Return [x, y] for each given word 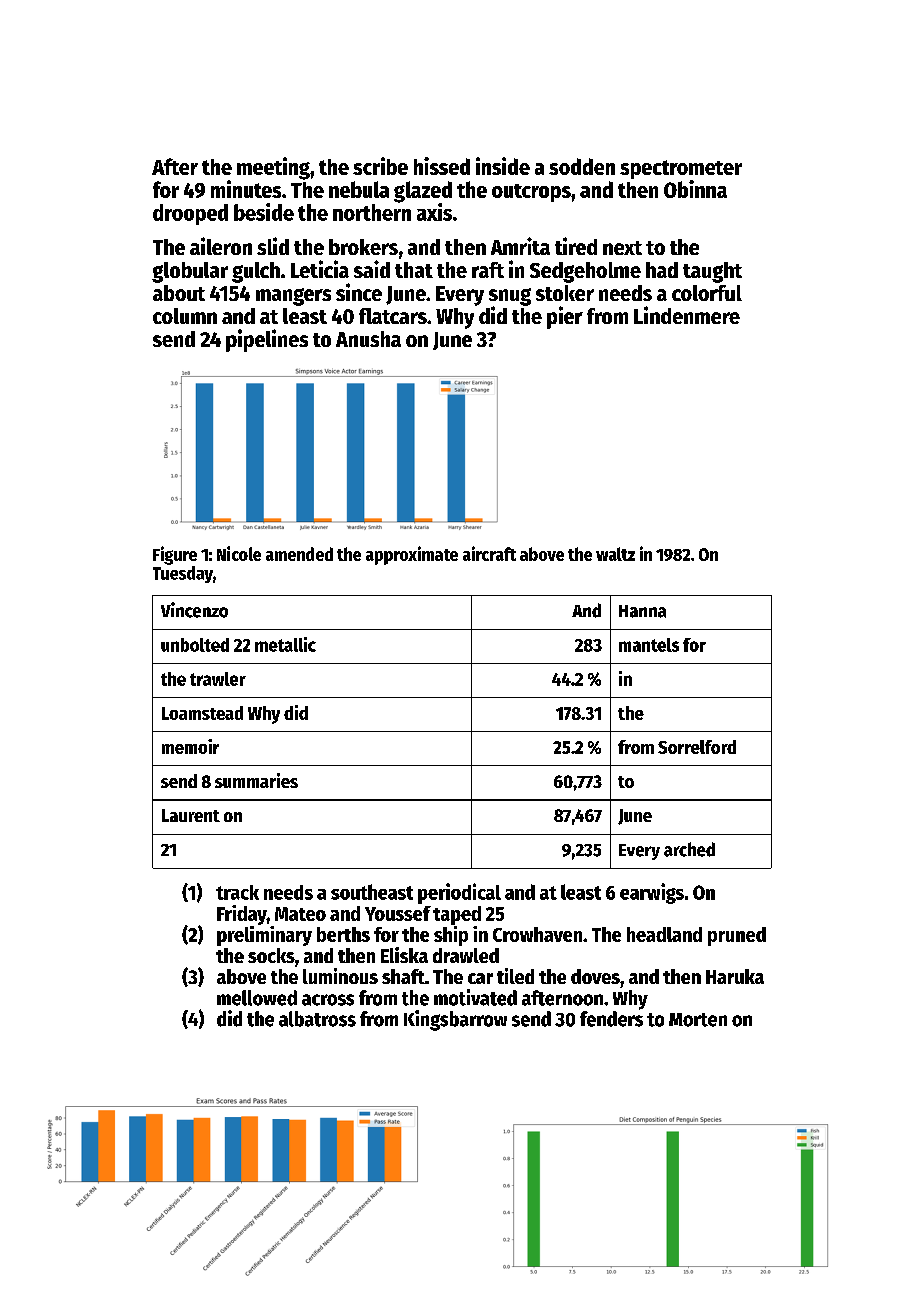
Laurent [191, 815]
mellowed [257, 998]
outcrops [531, 193]
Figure [175, 555]
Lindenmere [687, 315]
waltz [615, 554]
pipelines [267, 340]
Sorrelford [697, 747]
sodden [582, 166]
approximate [412, 555]
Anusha [368, 339]
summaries [256, 780]
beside [264, 212]
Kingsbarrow [455, 1020]
